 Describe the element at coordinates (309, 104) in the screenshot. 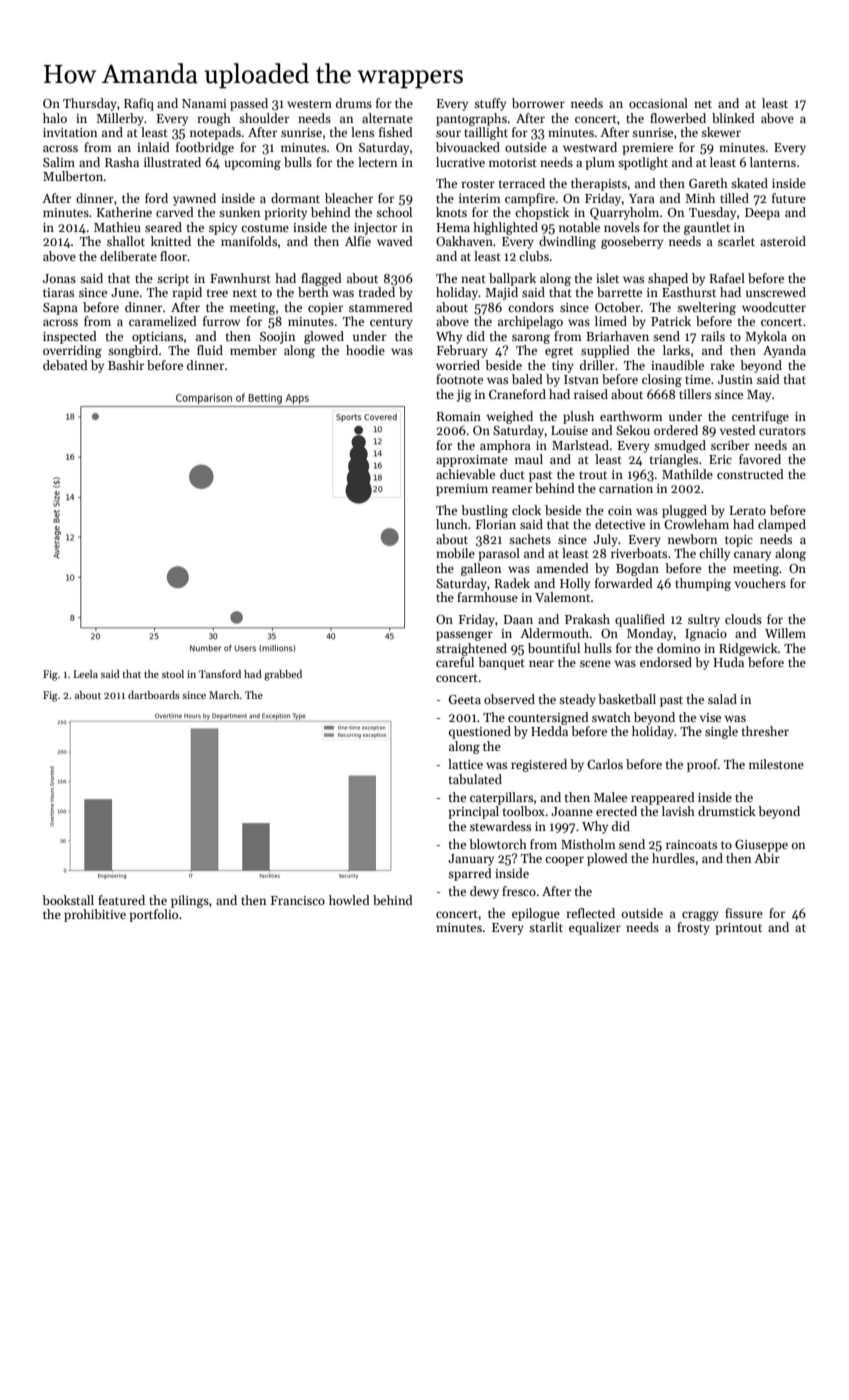

I see `western` at that location.
